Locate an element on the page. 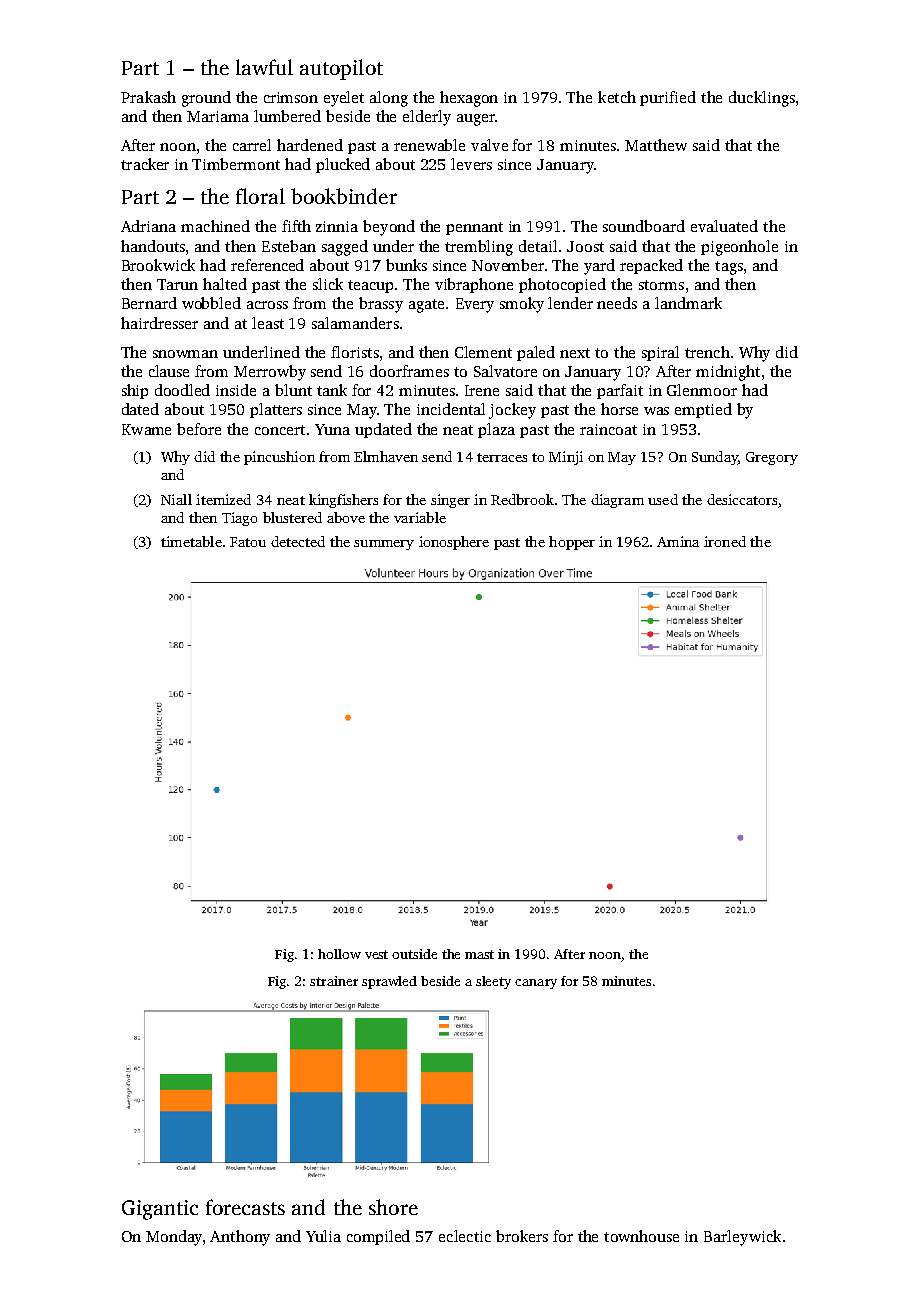  outside is located at coordinates (414, 954).
